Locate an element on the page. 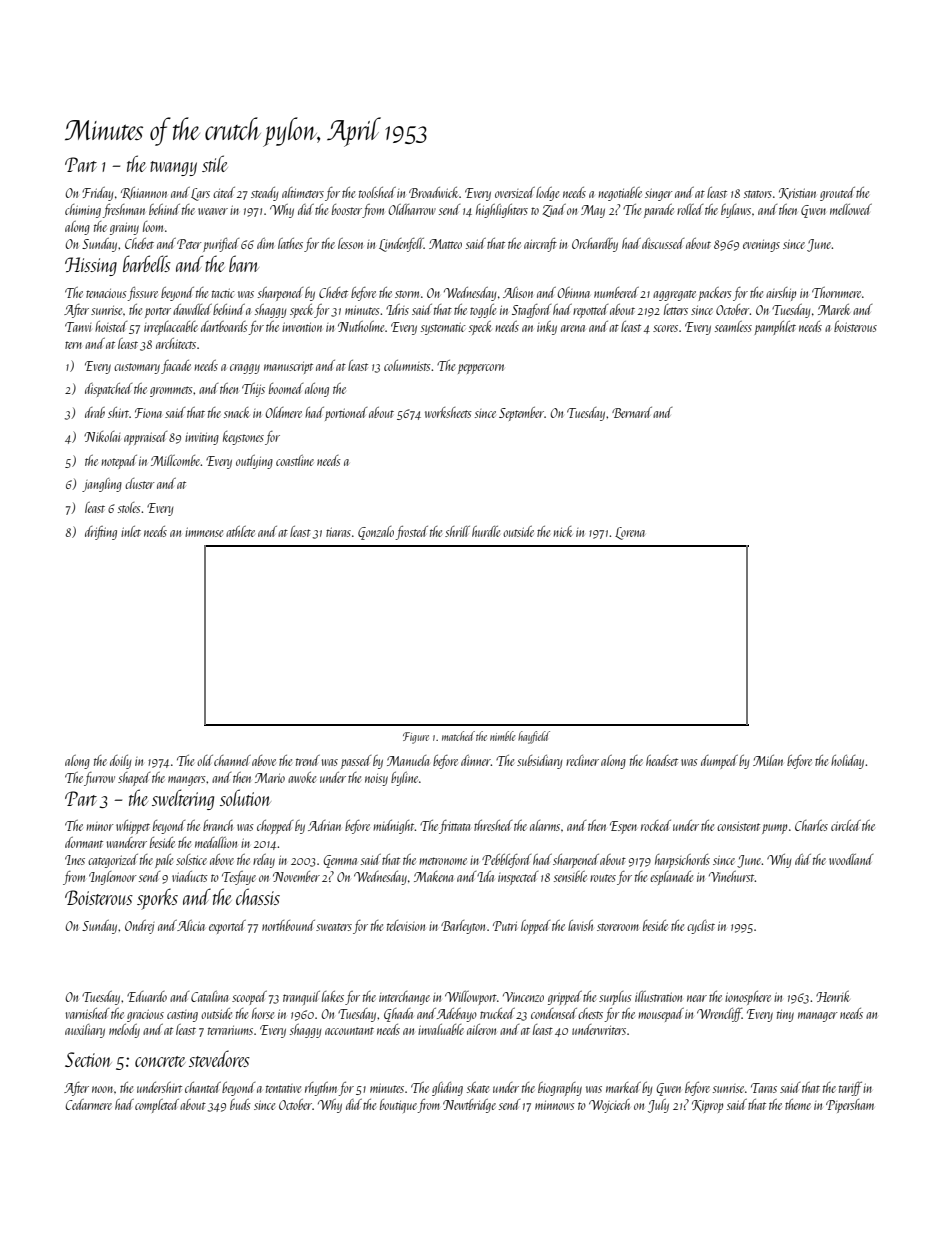 The image size is (952, 1233). hayfield is located at coordinates (534, 737).
